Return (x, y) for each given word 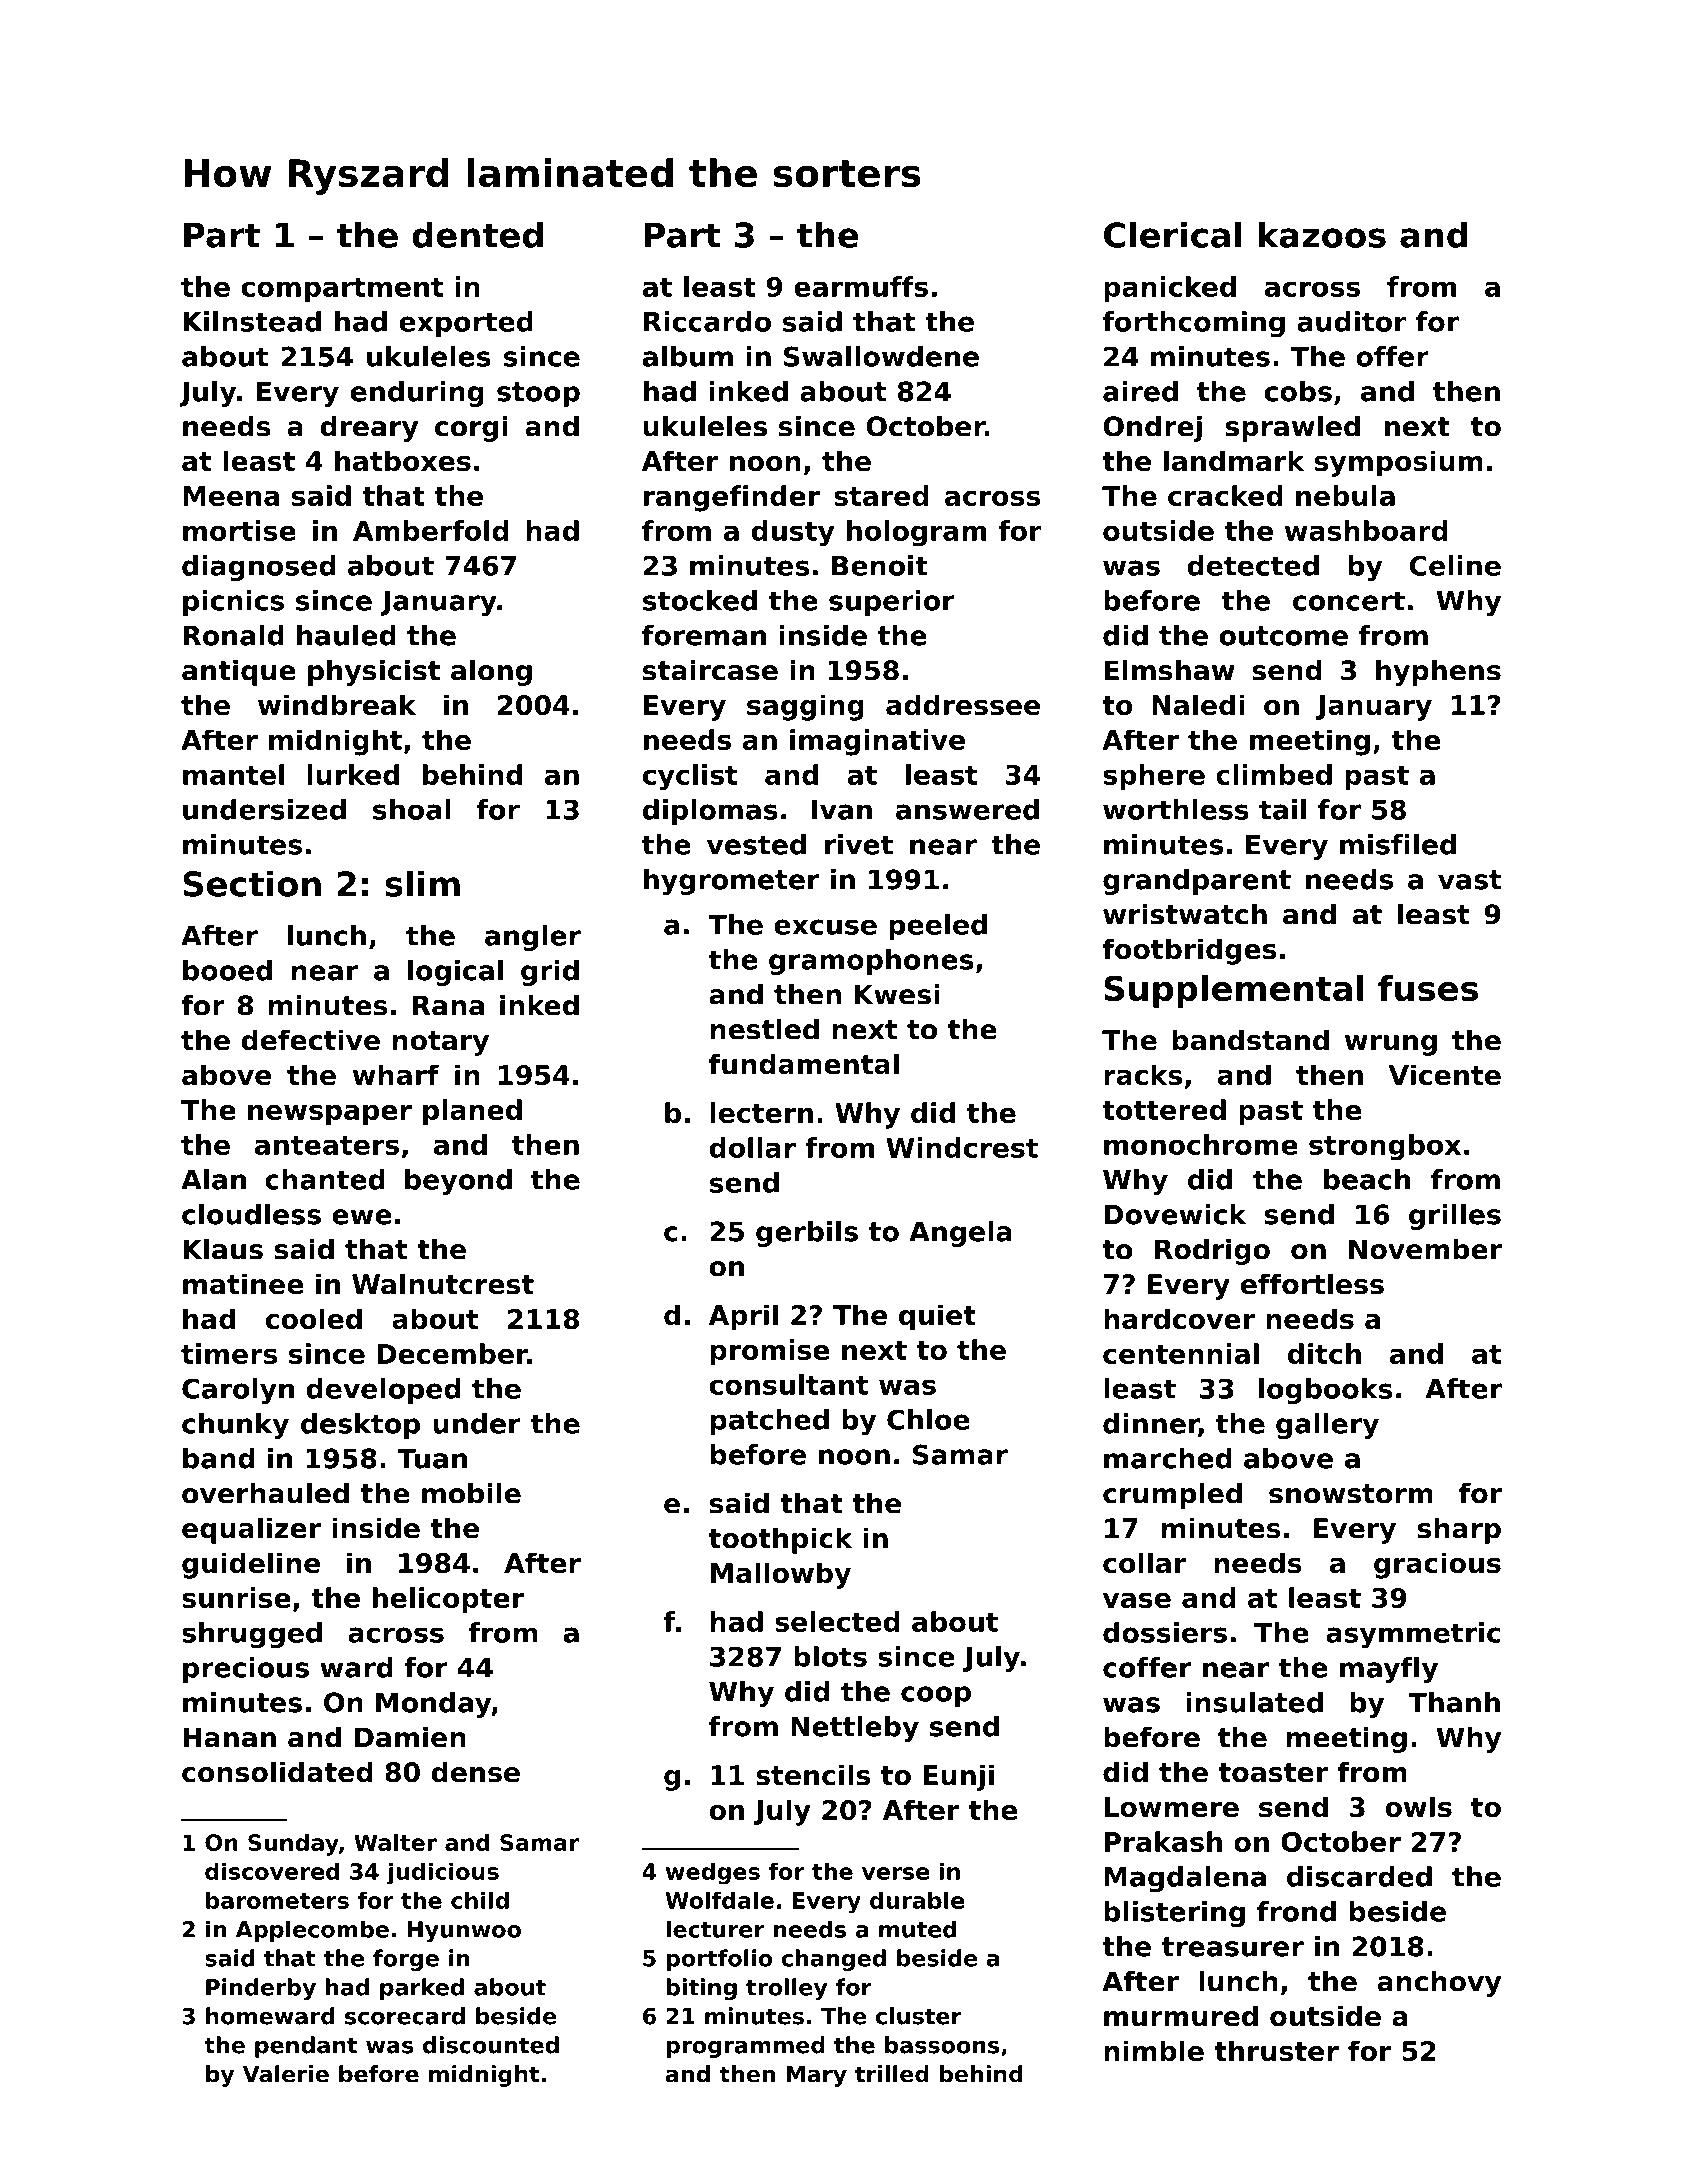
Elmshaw (1169, 670)
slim (422, 883)
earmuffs (861, 286)
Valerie (286, 2074)
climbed (1274, 774)
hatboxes (403, 460)
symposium (1399, 463)
